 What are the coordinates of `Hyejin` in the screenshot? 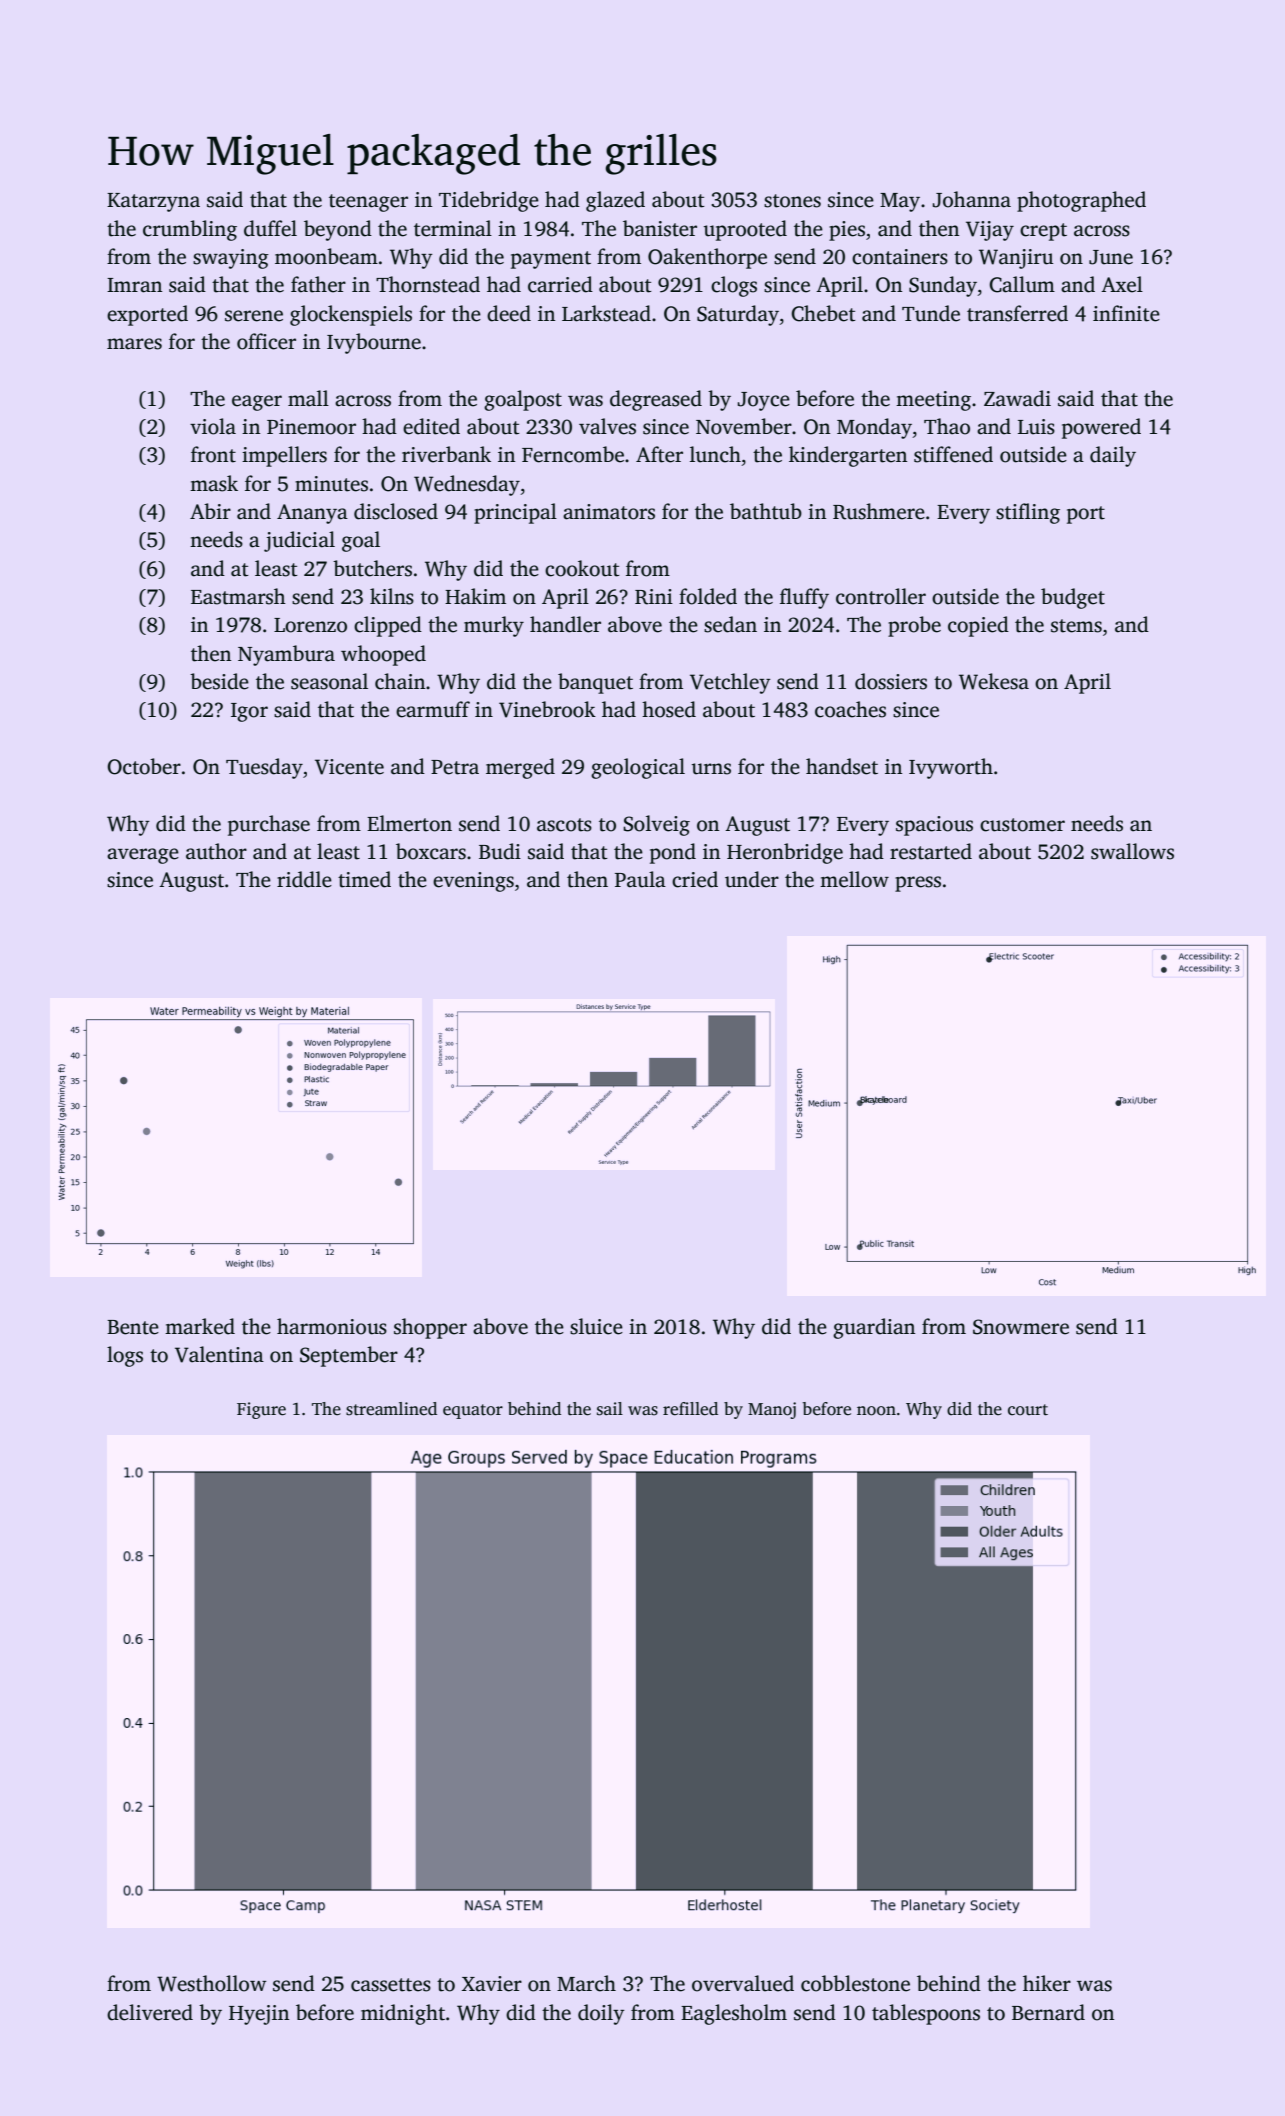 It's located at (259, 2015).
